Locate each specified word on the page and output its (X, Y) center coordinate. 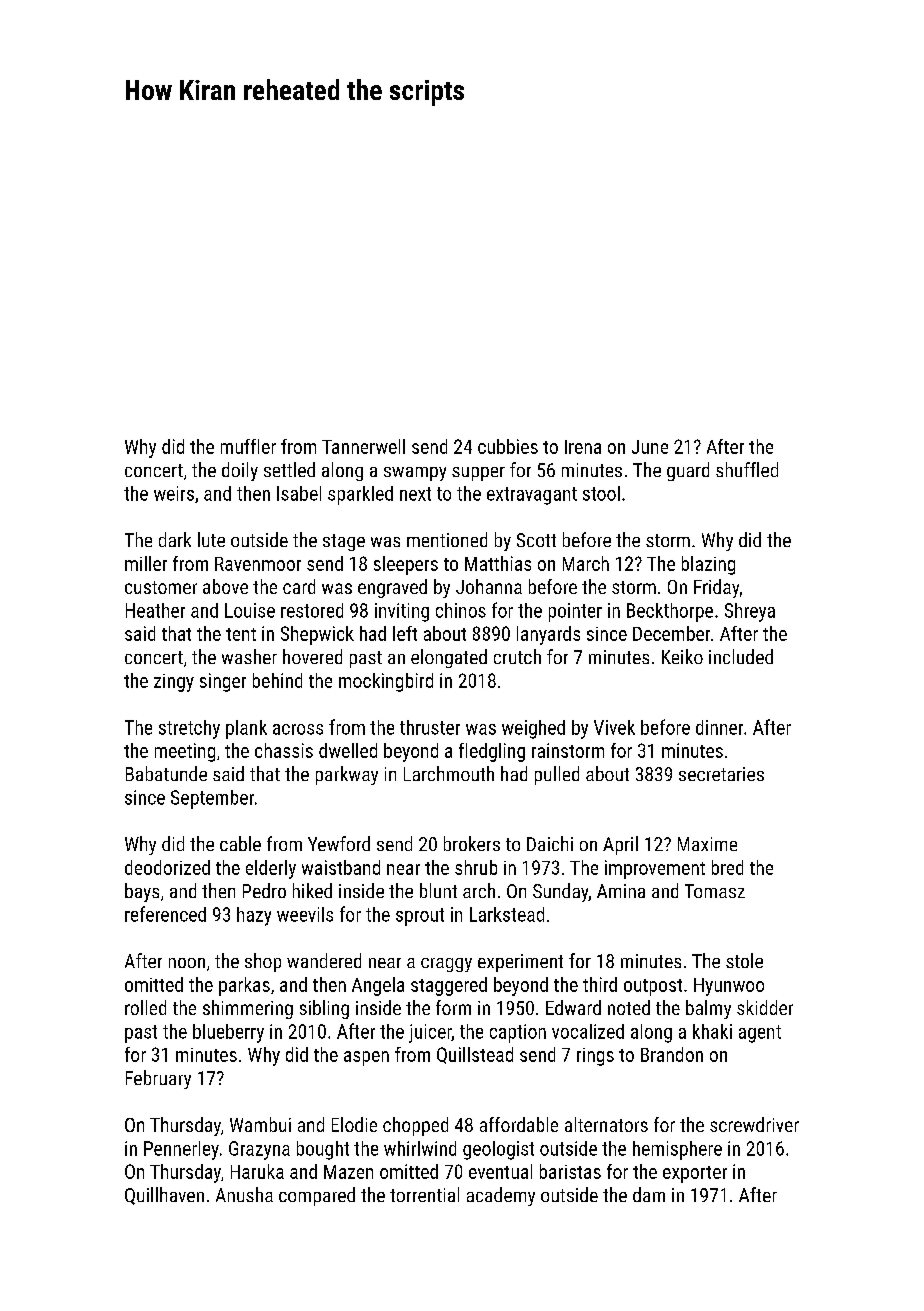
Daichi (550, 843)
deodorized (167, 867)
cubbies (508, 446)
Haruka (257, 1171)
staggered (449, 986)
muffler (248, 446)
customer (161, 587)
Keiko (682, 656)
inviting (402, 612)
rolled (145, 1007)
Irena (583, 447)
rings (595, 1057)
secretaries (721, 774)
